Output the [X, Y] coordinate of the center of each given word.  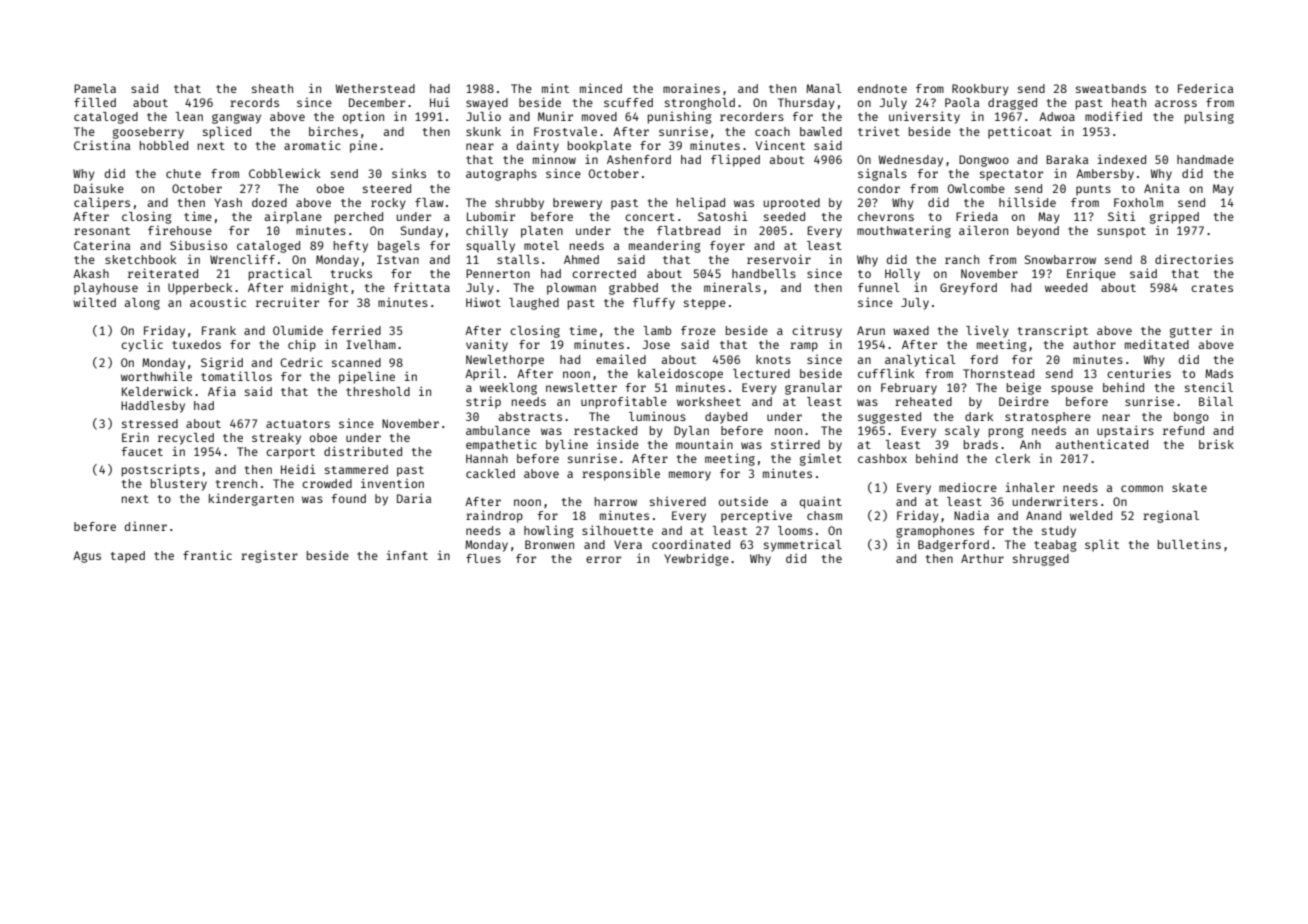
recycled [186, 439]
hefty [351, 247]
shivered [678, 501]
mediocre [968, 487]
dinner [146, 526]
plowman [571, 289]
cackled [490, 473]
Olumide [298, 330]
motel [541, 245]
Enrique [1091, 275]
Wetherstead [375, 88]
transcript [1053, 332]
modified [1113, 116]
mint [555, 88]
